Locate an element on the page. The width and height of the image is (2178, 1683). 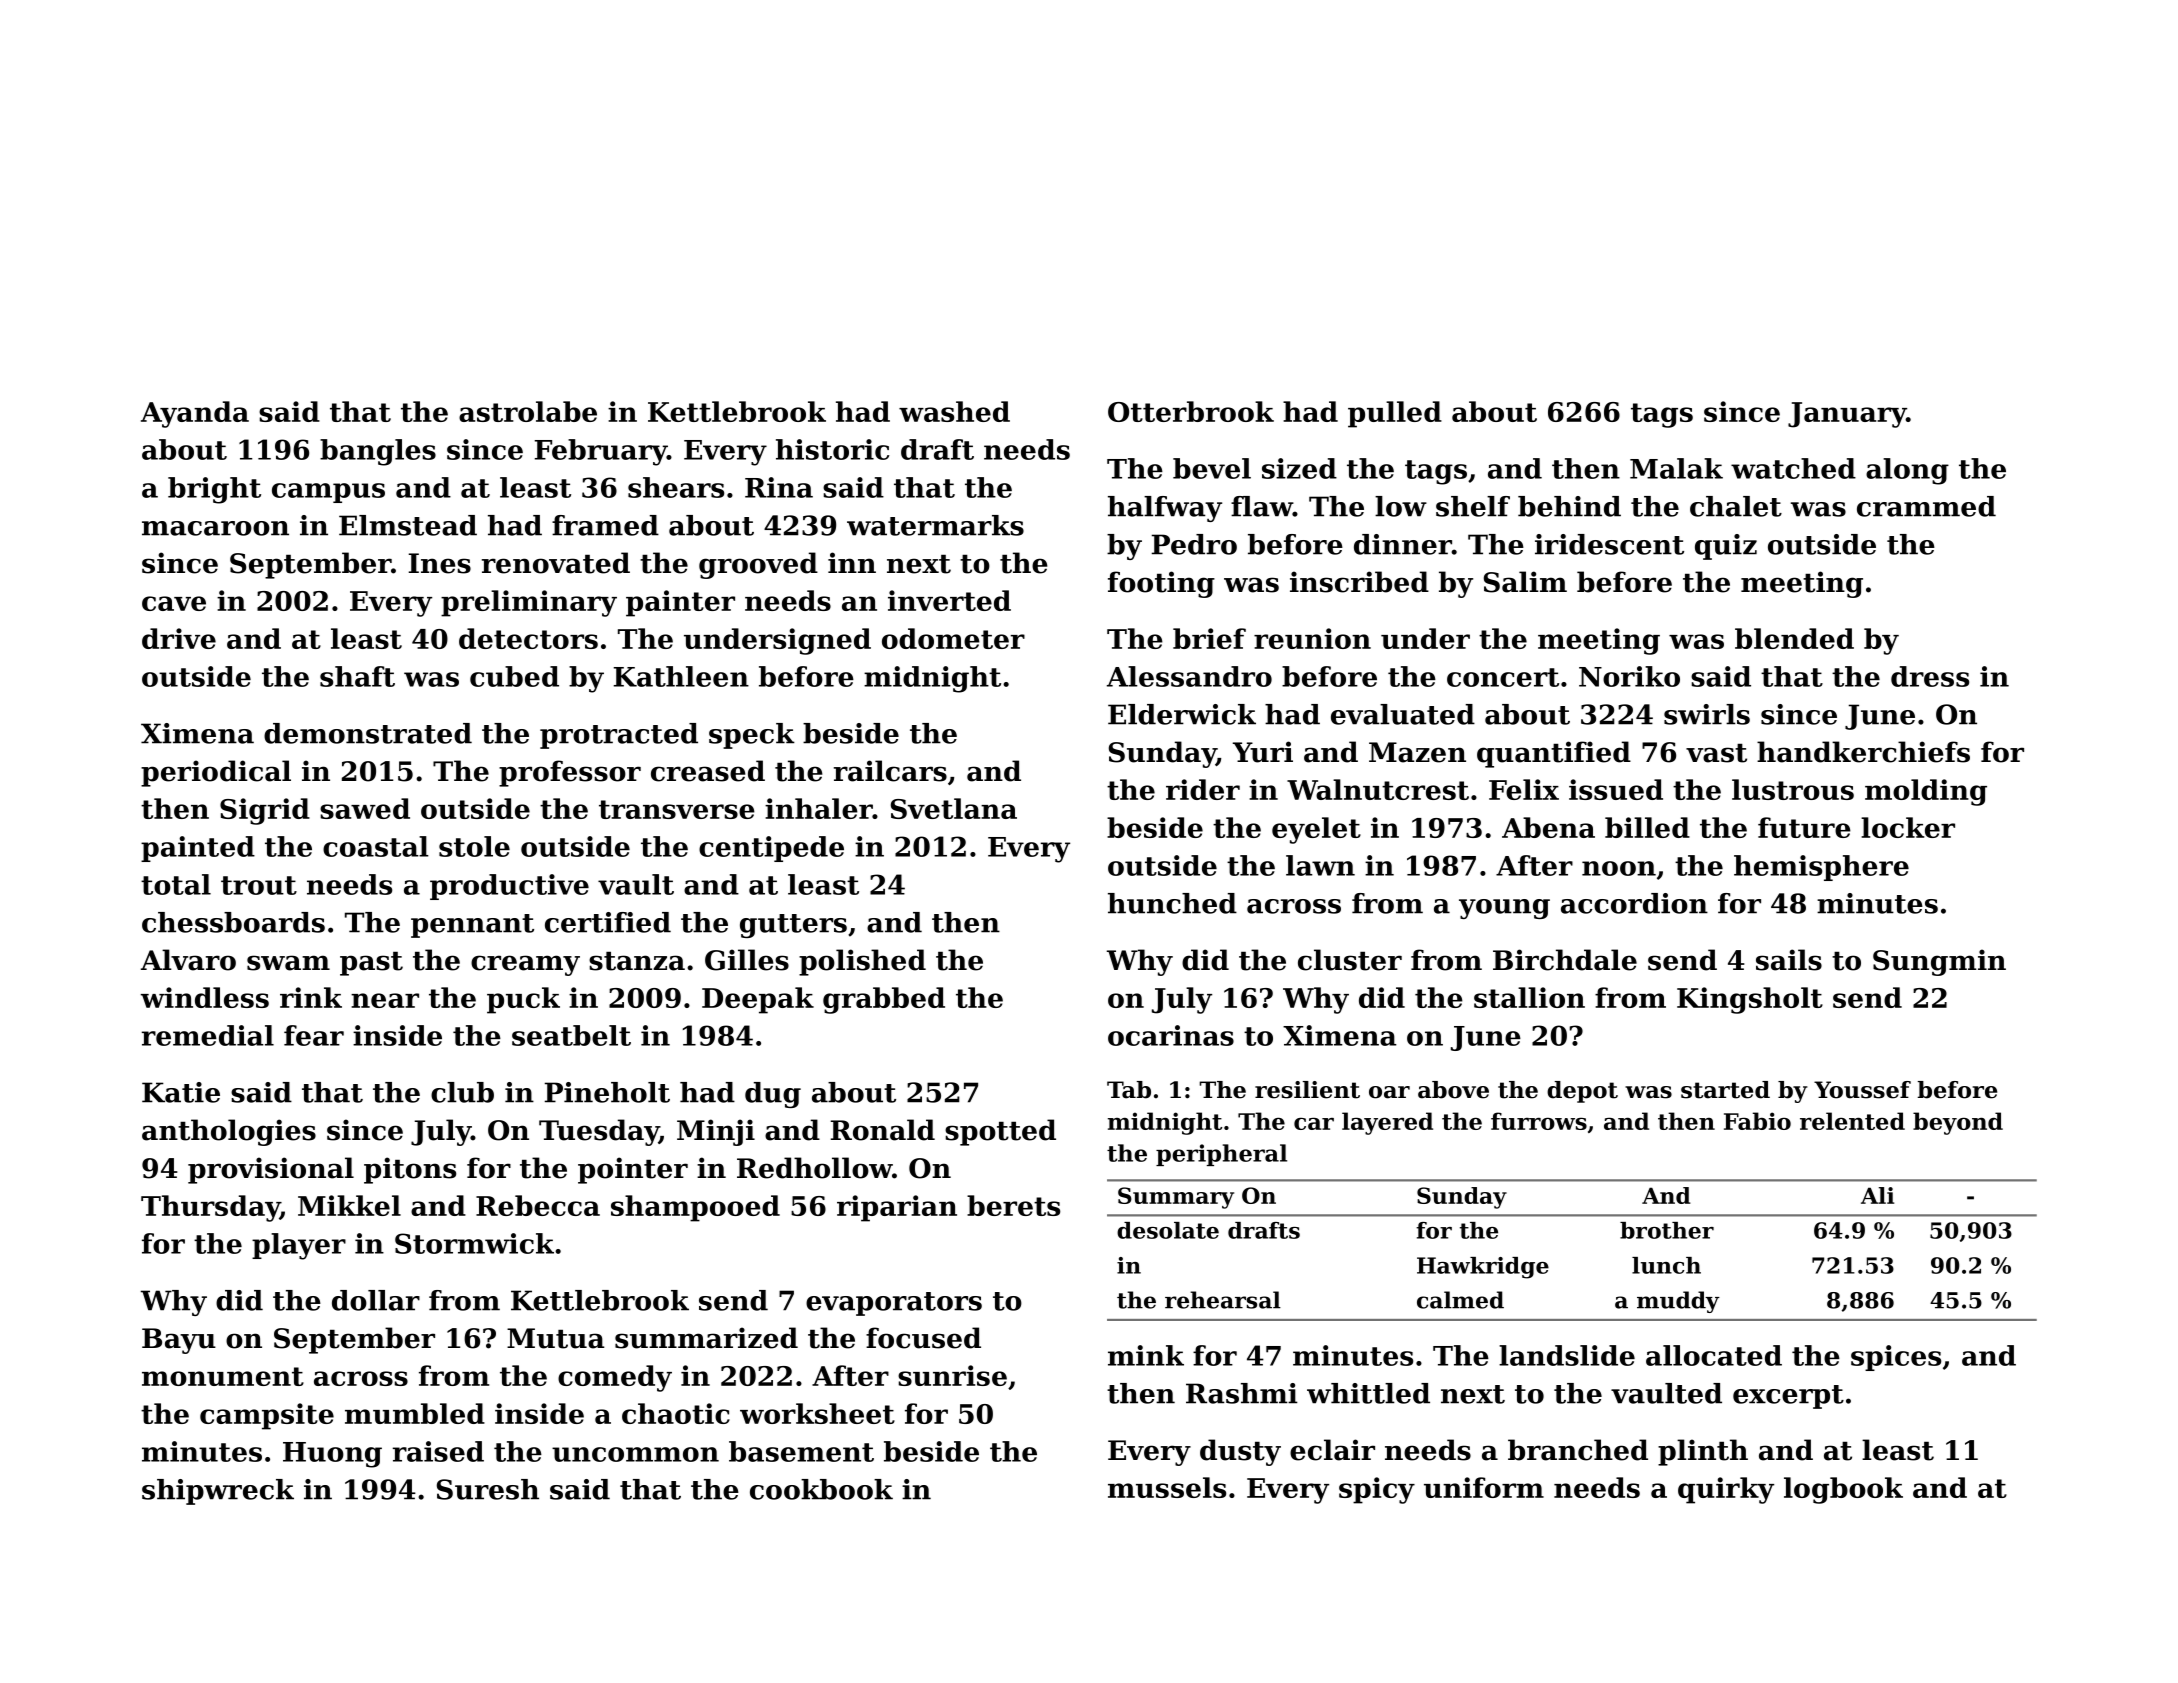
shears is located at coordinates (676, 487).
